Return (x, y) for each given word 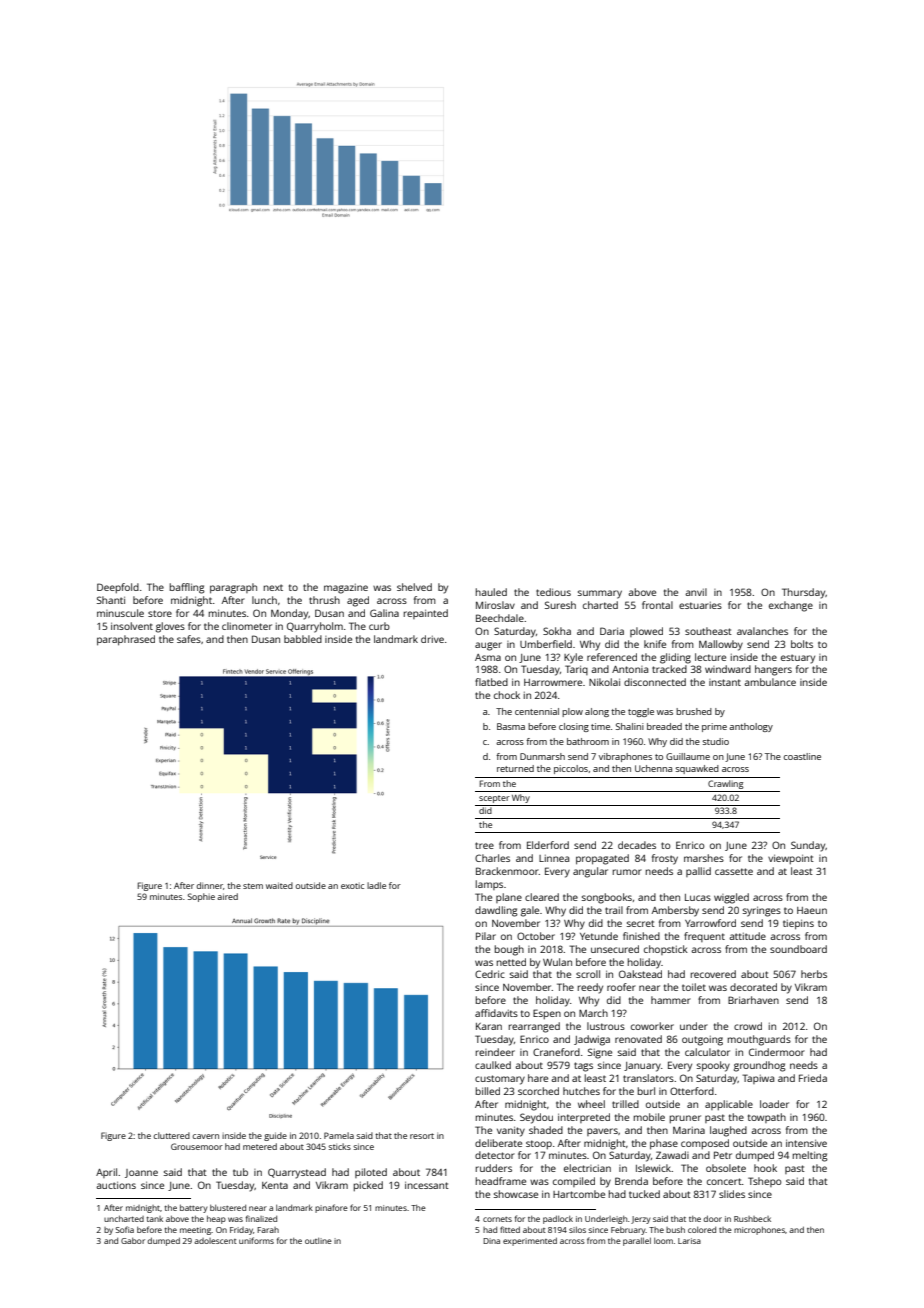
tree (484, 845)
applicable (729, 1105)
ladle (376, 885)
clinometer (247, 626)
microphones (759, 1231)
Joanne (141, 1173)
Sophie (201, 897)
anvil (696, 592)
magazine (346, 589)
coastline (802, 756)
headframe (501, 1181)
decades (637, 845)
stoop (539, 1144)
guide (275, 1136)
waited (279, 885)
